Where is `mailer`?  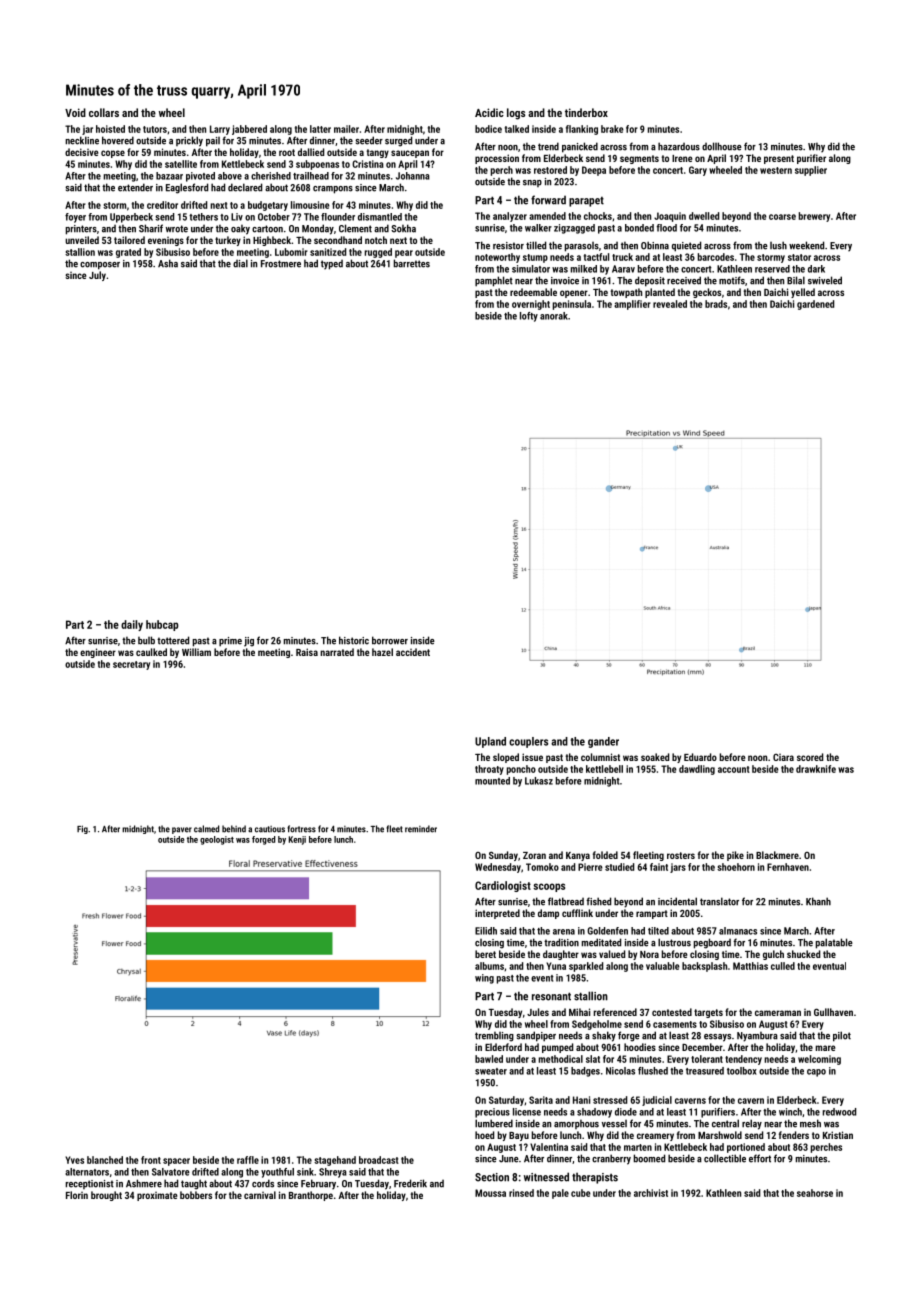
mailer is located at coordinates (346, 129).
